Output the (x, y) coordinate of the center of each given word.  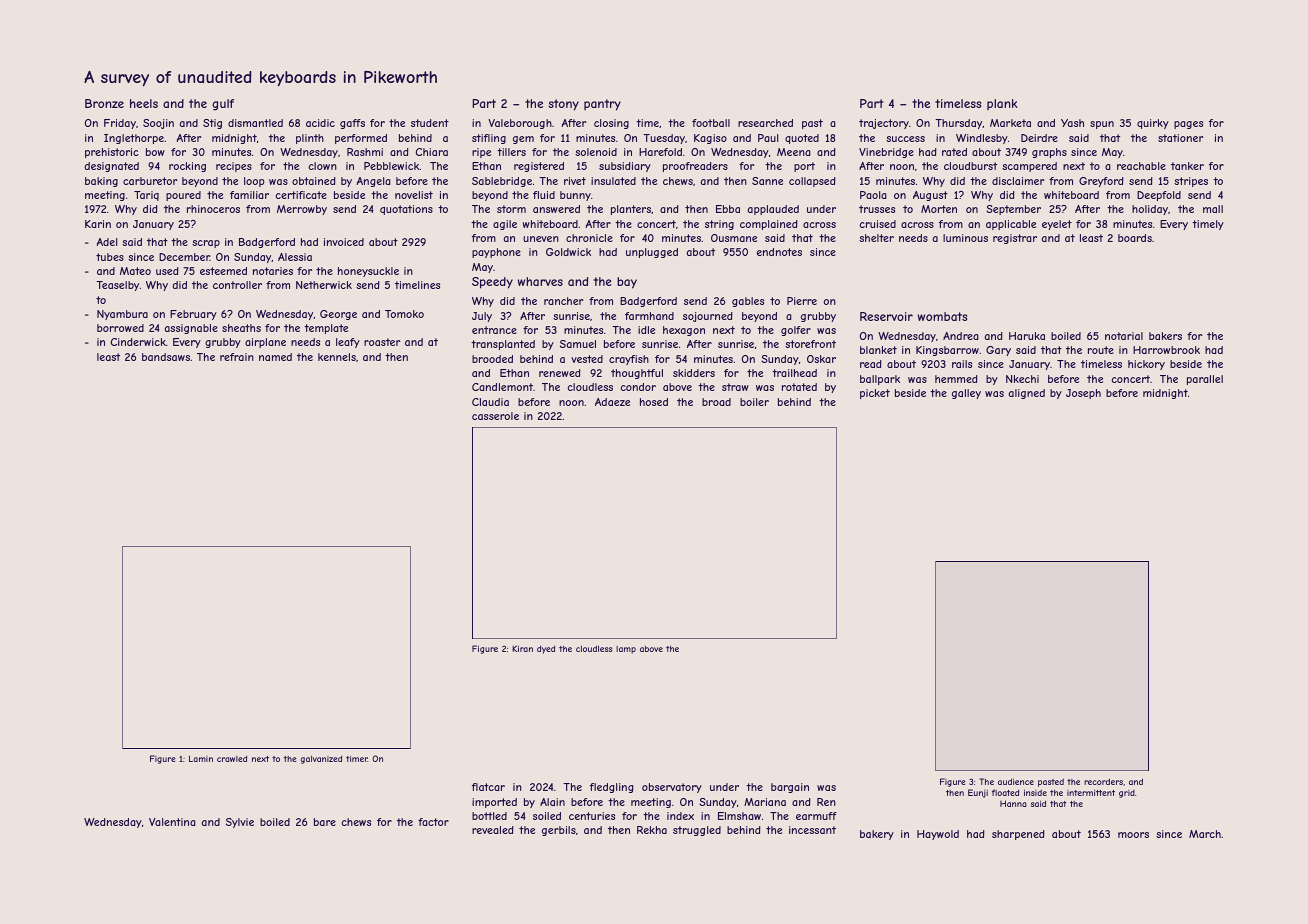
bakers (1165, 336)
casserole (495, 416)
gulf (223, 105)
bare (325, 822)
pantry (602, 105)
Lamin (201, 758)
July (482, 317)
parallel (1205, 380)
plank (1002, 104)
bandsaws (166, 357)
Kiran (522, 648)
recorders (1103, 781)
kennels (337, 357)
